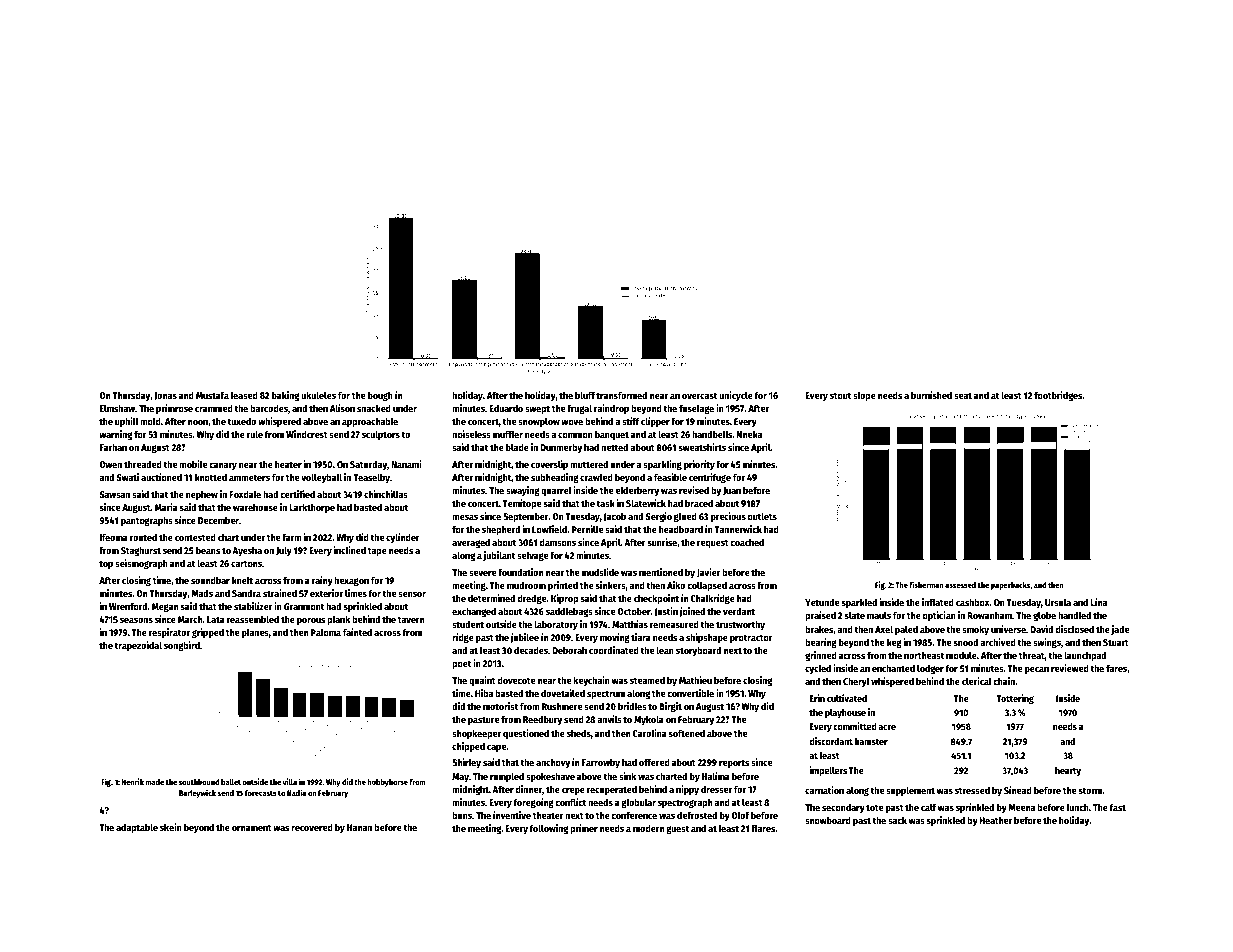 This screenshot has width=1233, height=952. I want to click on quarrel, so click(556, 491).
